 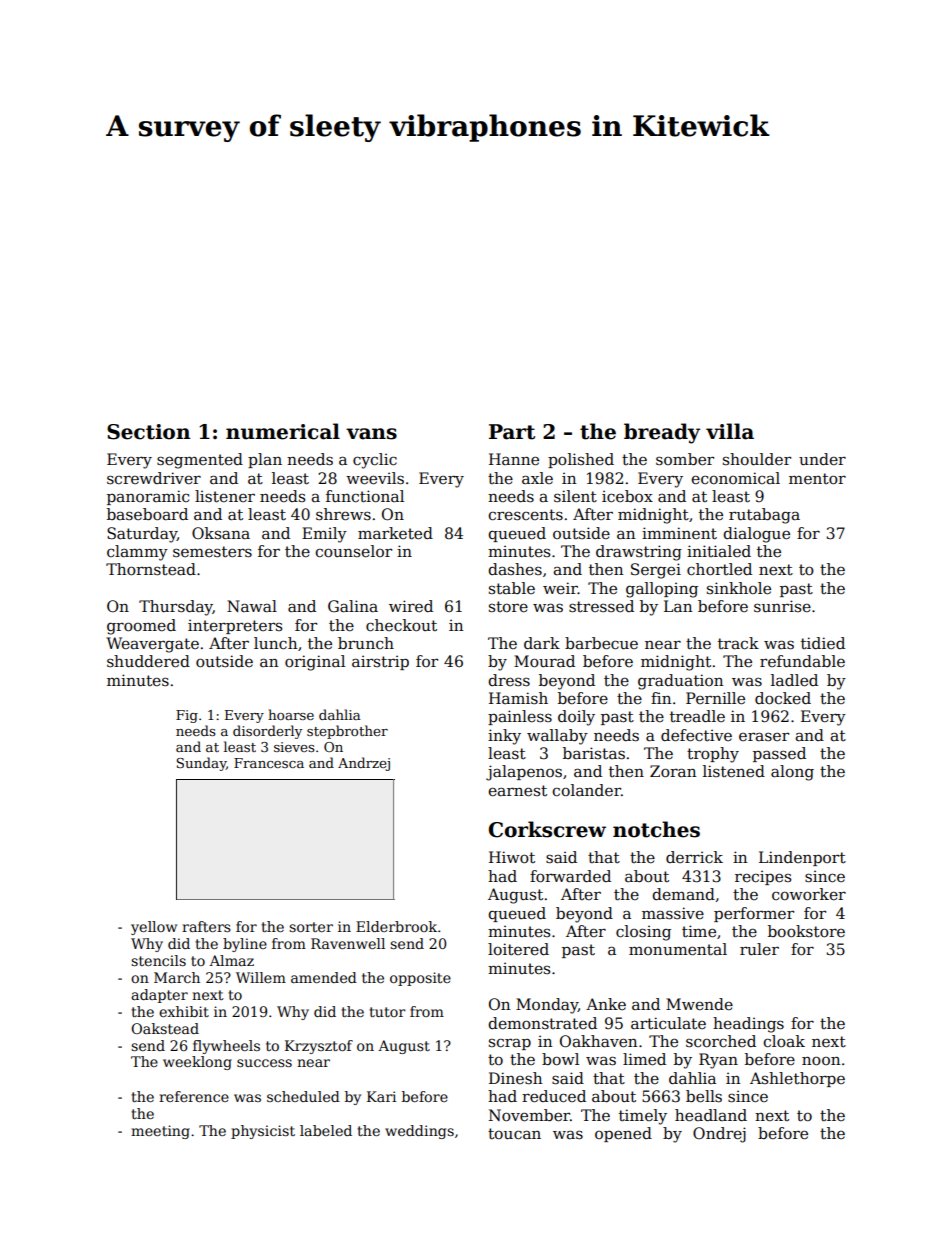 What do you see at coordinates (347, 732) in the screenshot?
I see `stepbrother` at bounding box center [347, 732].
